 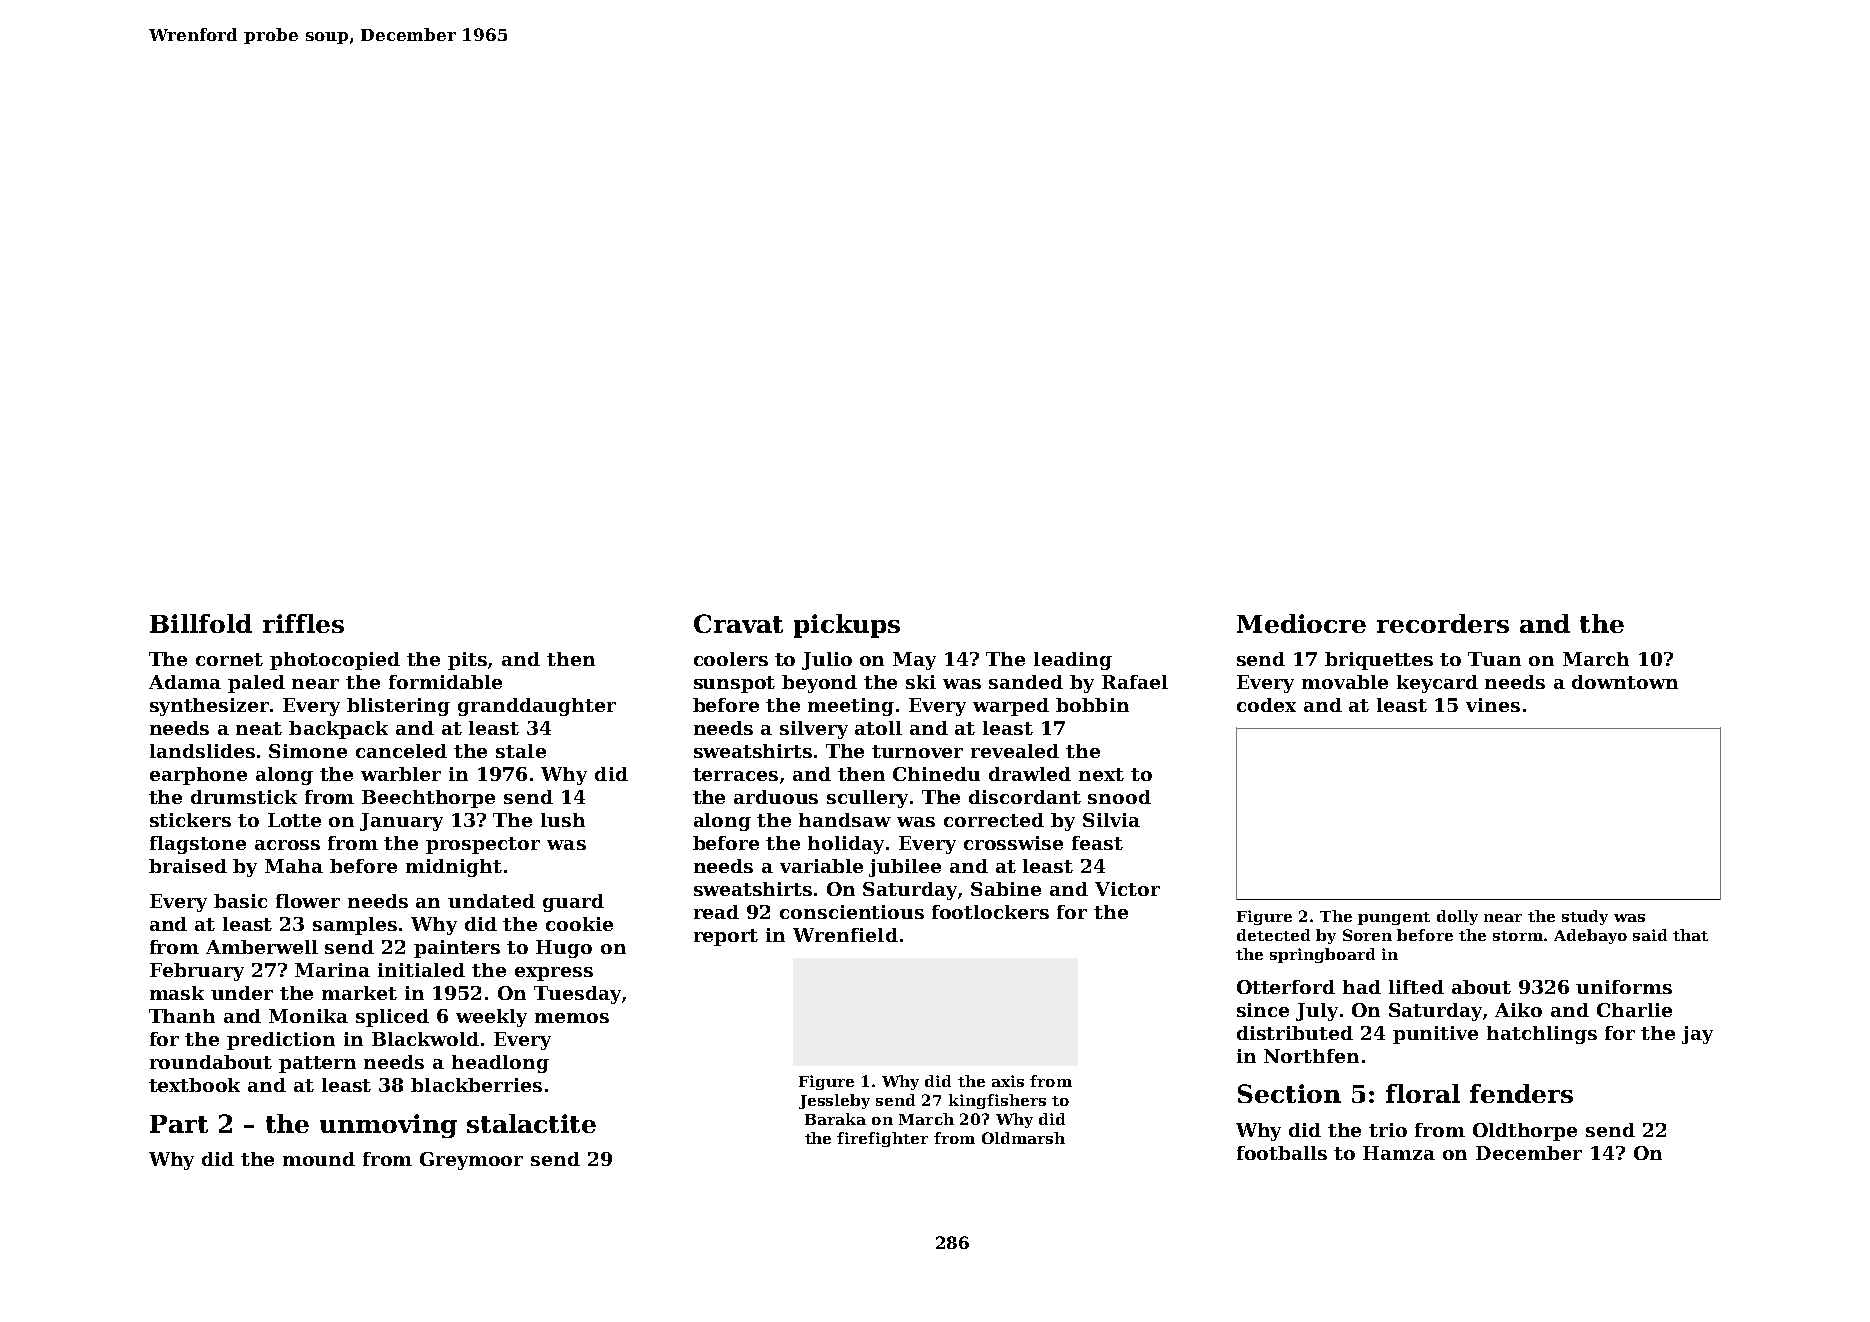 What do you see at coordinates (476, 1085) in the page?
I see `blackberries` at bounding box center [476, 1085].
